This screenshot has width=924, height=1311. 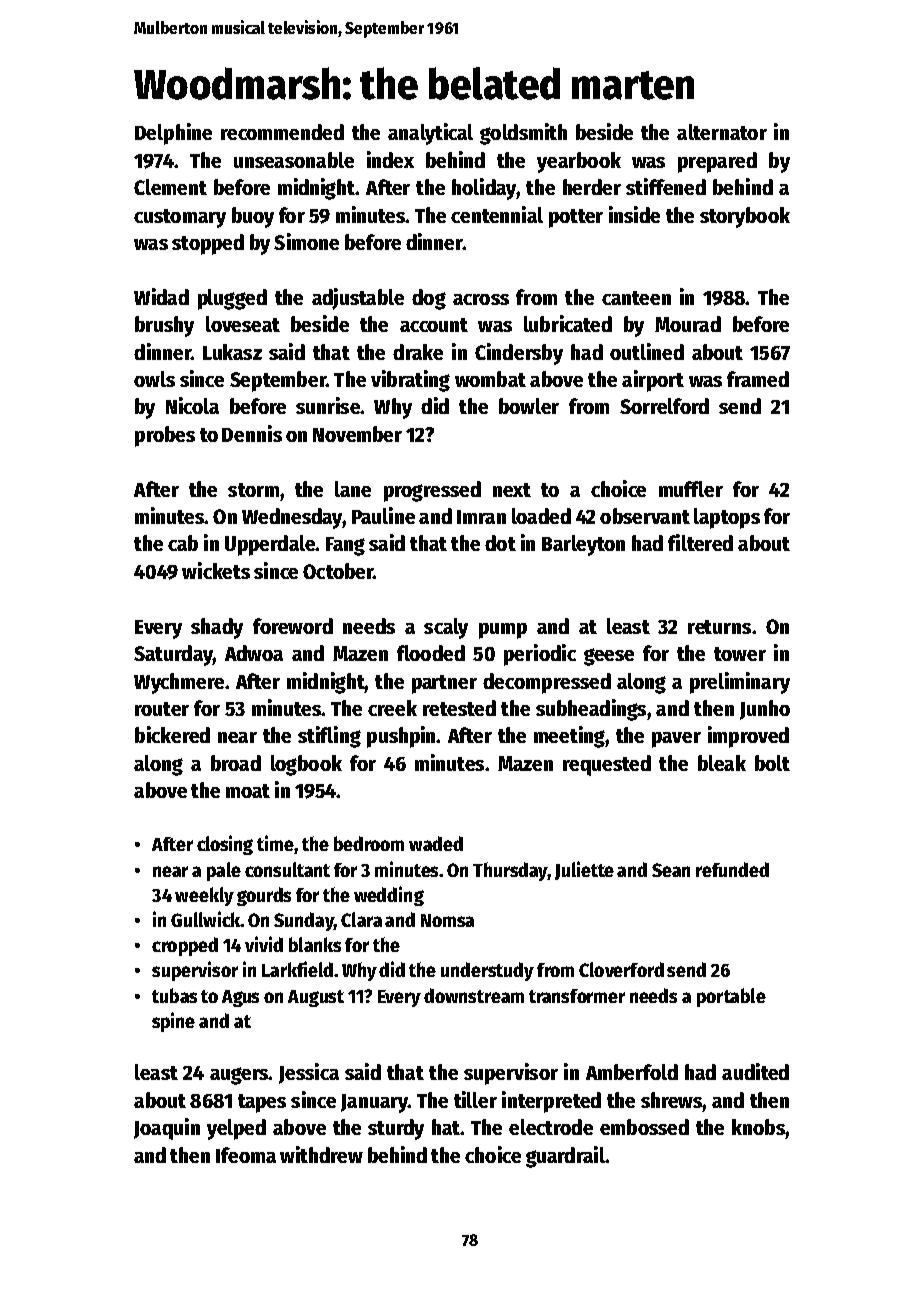 I want to click on bolt, so click(x=772, y=763).
